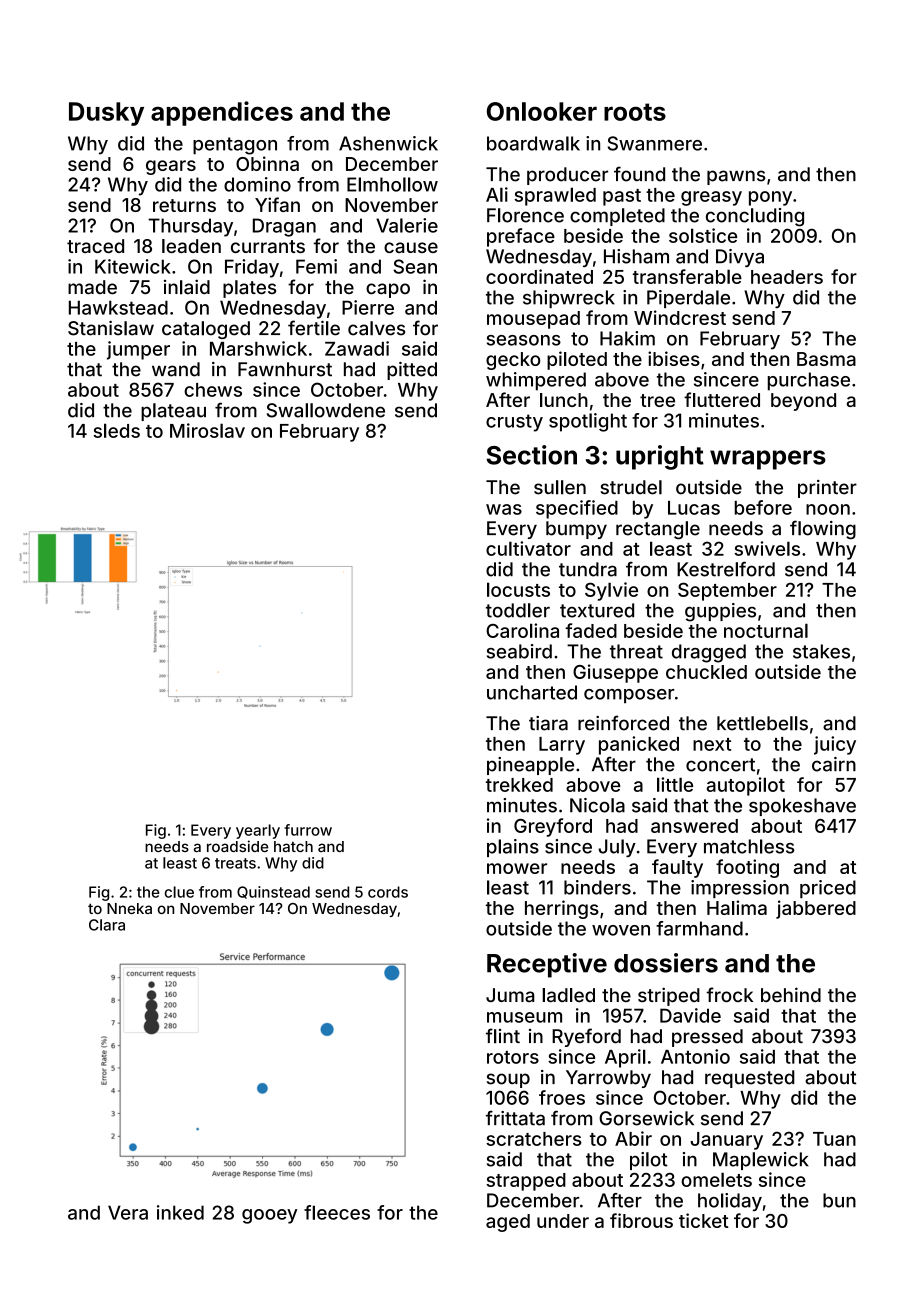 This screenshot has width=924, height=1314. Describe the element at coordinates (180, 1212) in the screenshot. I see `inked` at that location.
